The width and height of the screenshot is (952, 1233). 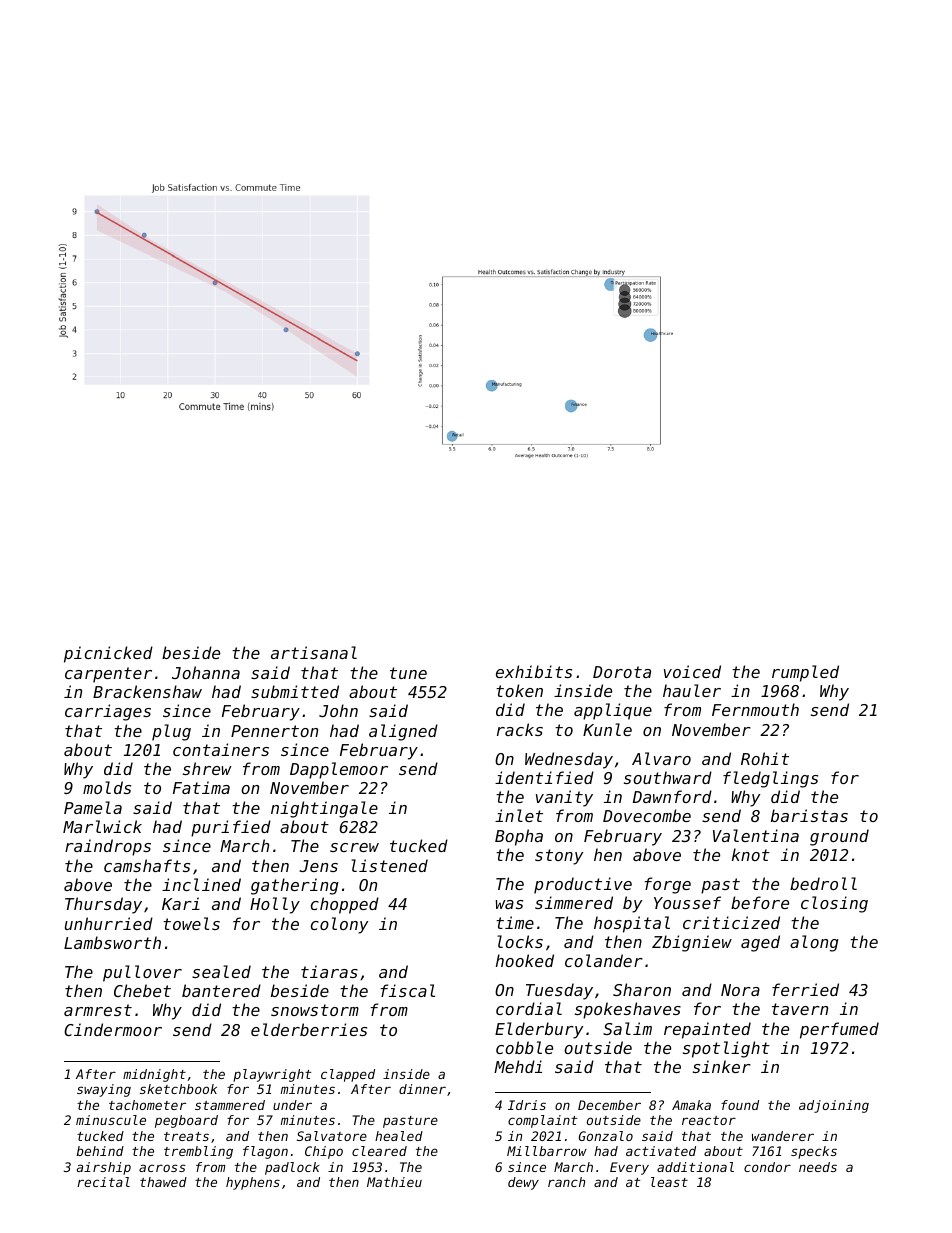 What do you see at coordinates (318, 866) in the screenshot?
I see `Jens` at bounding box center [318, 866].
